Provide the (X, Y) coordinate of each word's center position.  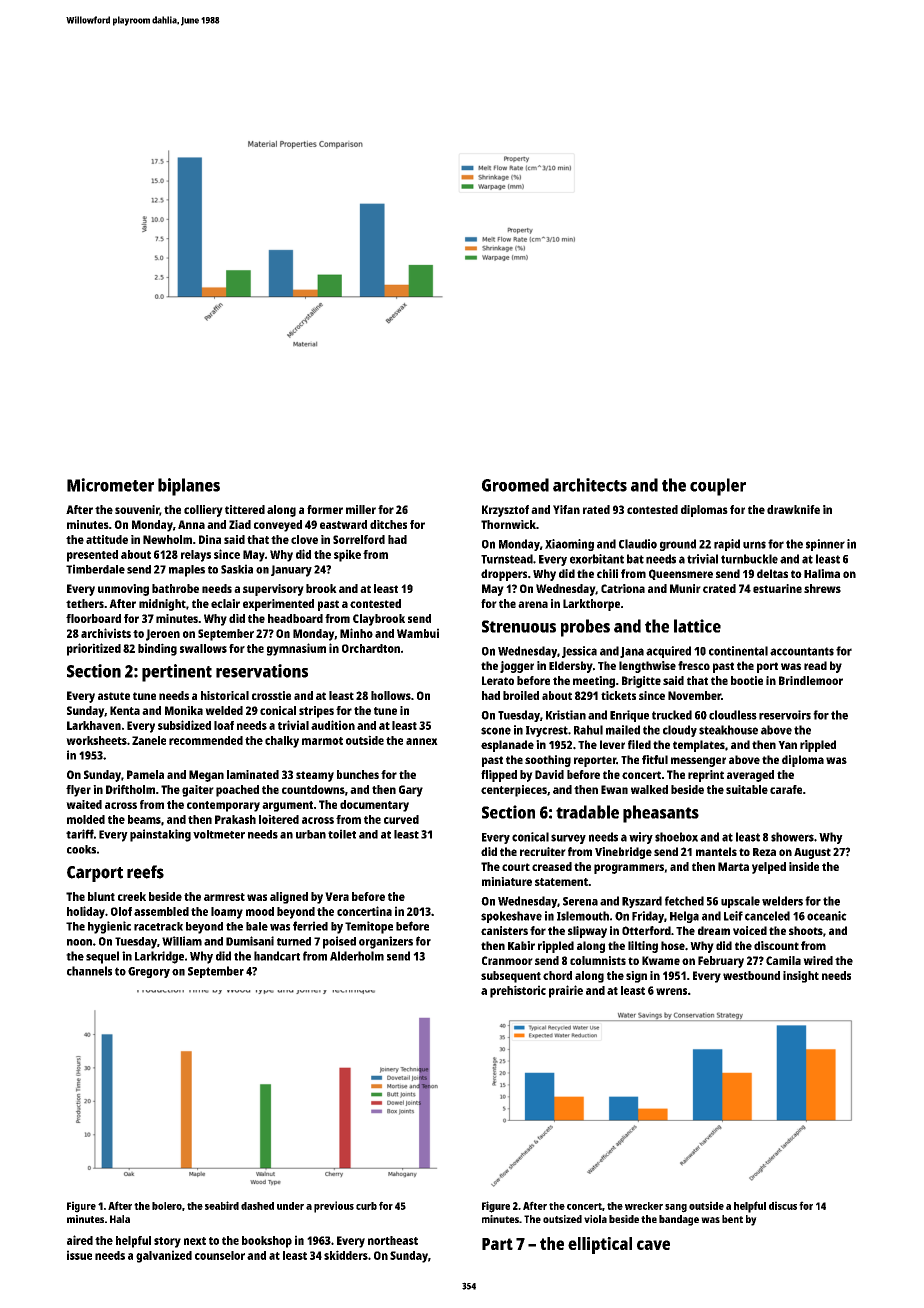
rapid (727, 545)
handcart (277, 956)
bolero (167, 1206)
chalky (282, 742)
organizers (386, 942)
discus (783, 1205)
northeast (393, 1240)
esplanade (507, 746)
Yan (787, 745)
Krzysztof (505, 511)
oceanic (827, 916)
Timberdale (95, 569)
